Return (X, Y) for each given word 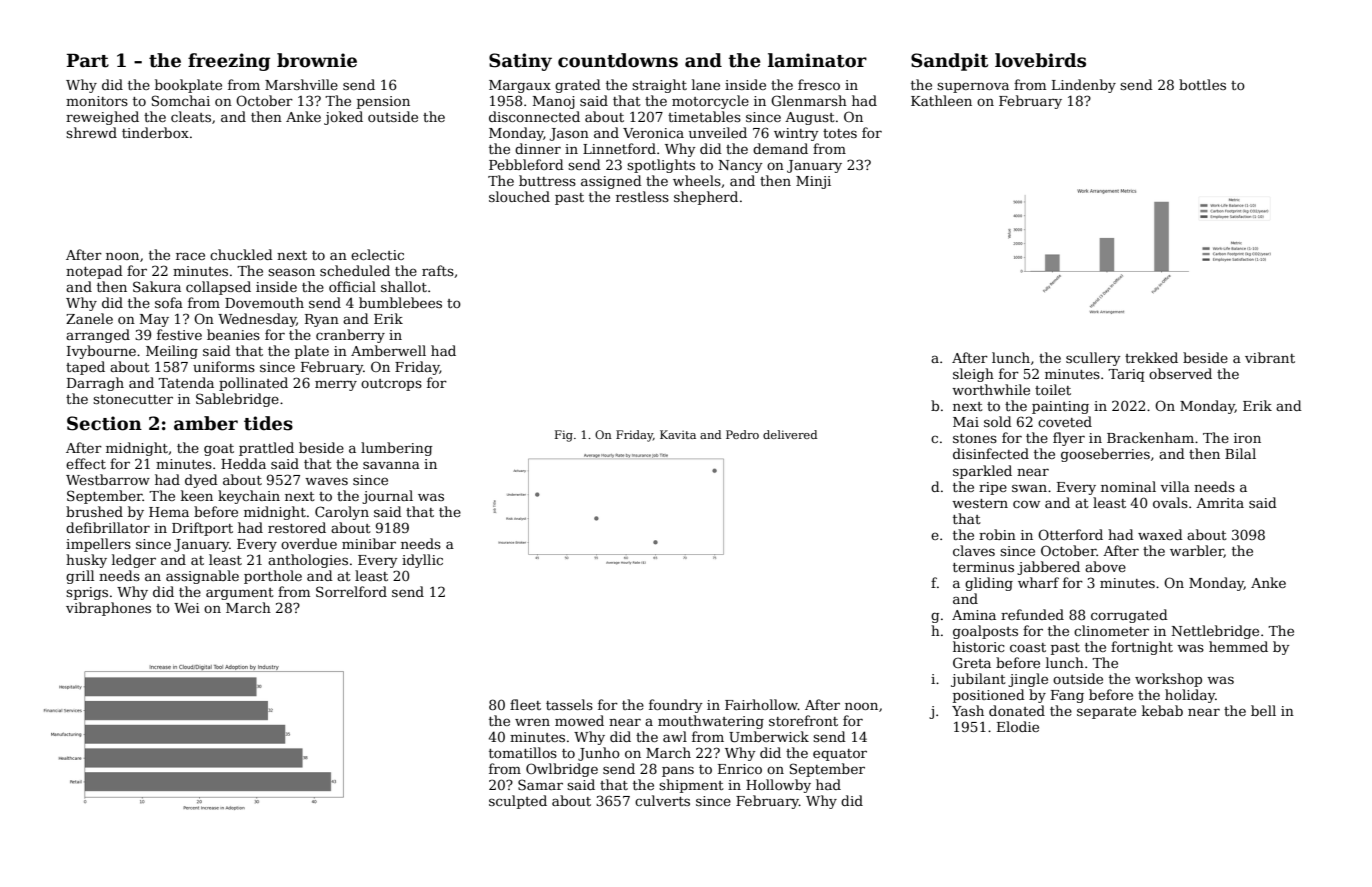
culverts (662, 800)
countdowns (618, 60)
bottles (1202, 84)
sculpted (518, 802)
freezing (229, 62)
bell (1263, 710)
